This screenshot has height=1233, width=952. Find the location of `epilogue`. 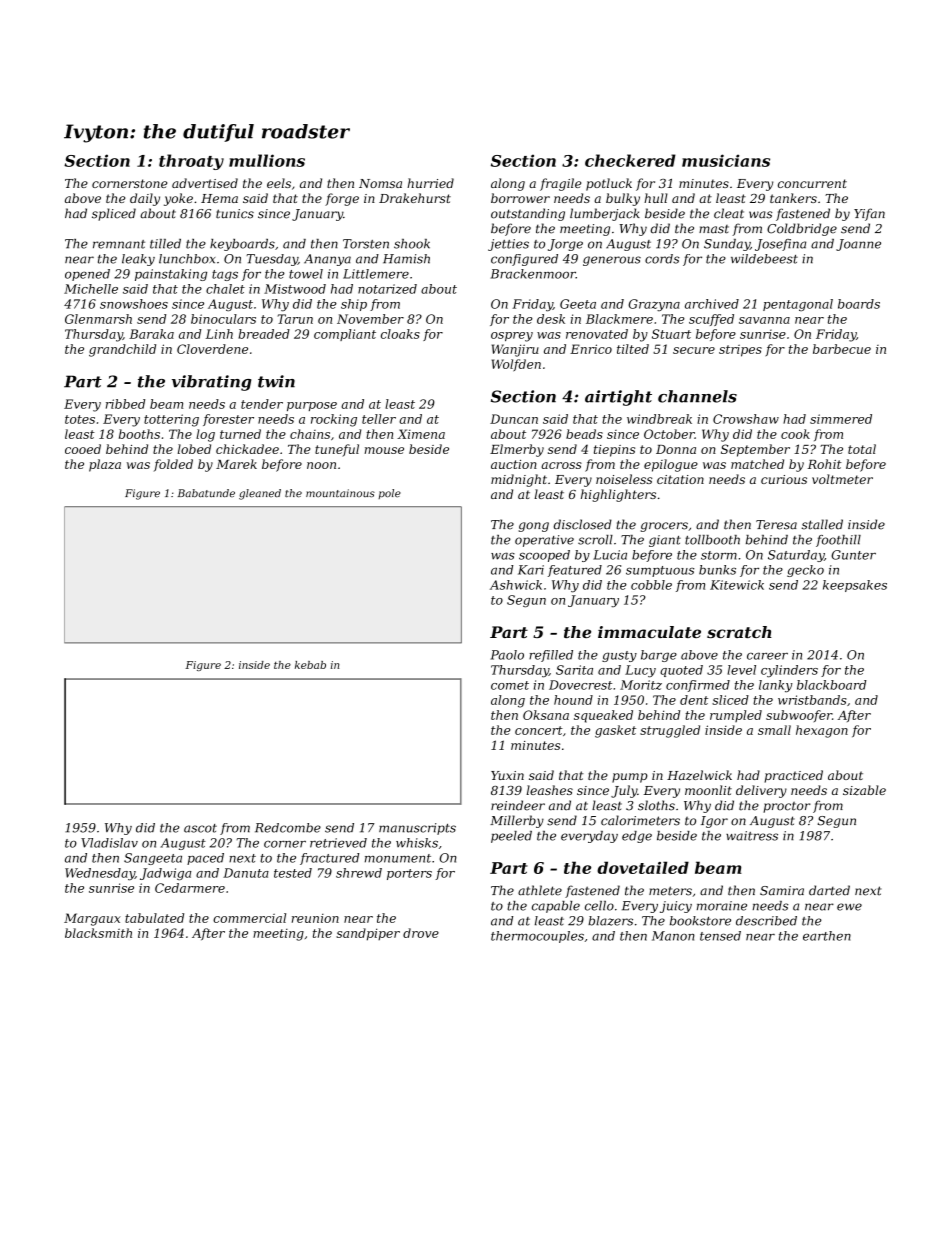

epilogue is located at coordinates (671, 465).
